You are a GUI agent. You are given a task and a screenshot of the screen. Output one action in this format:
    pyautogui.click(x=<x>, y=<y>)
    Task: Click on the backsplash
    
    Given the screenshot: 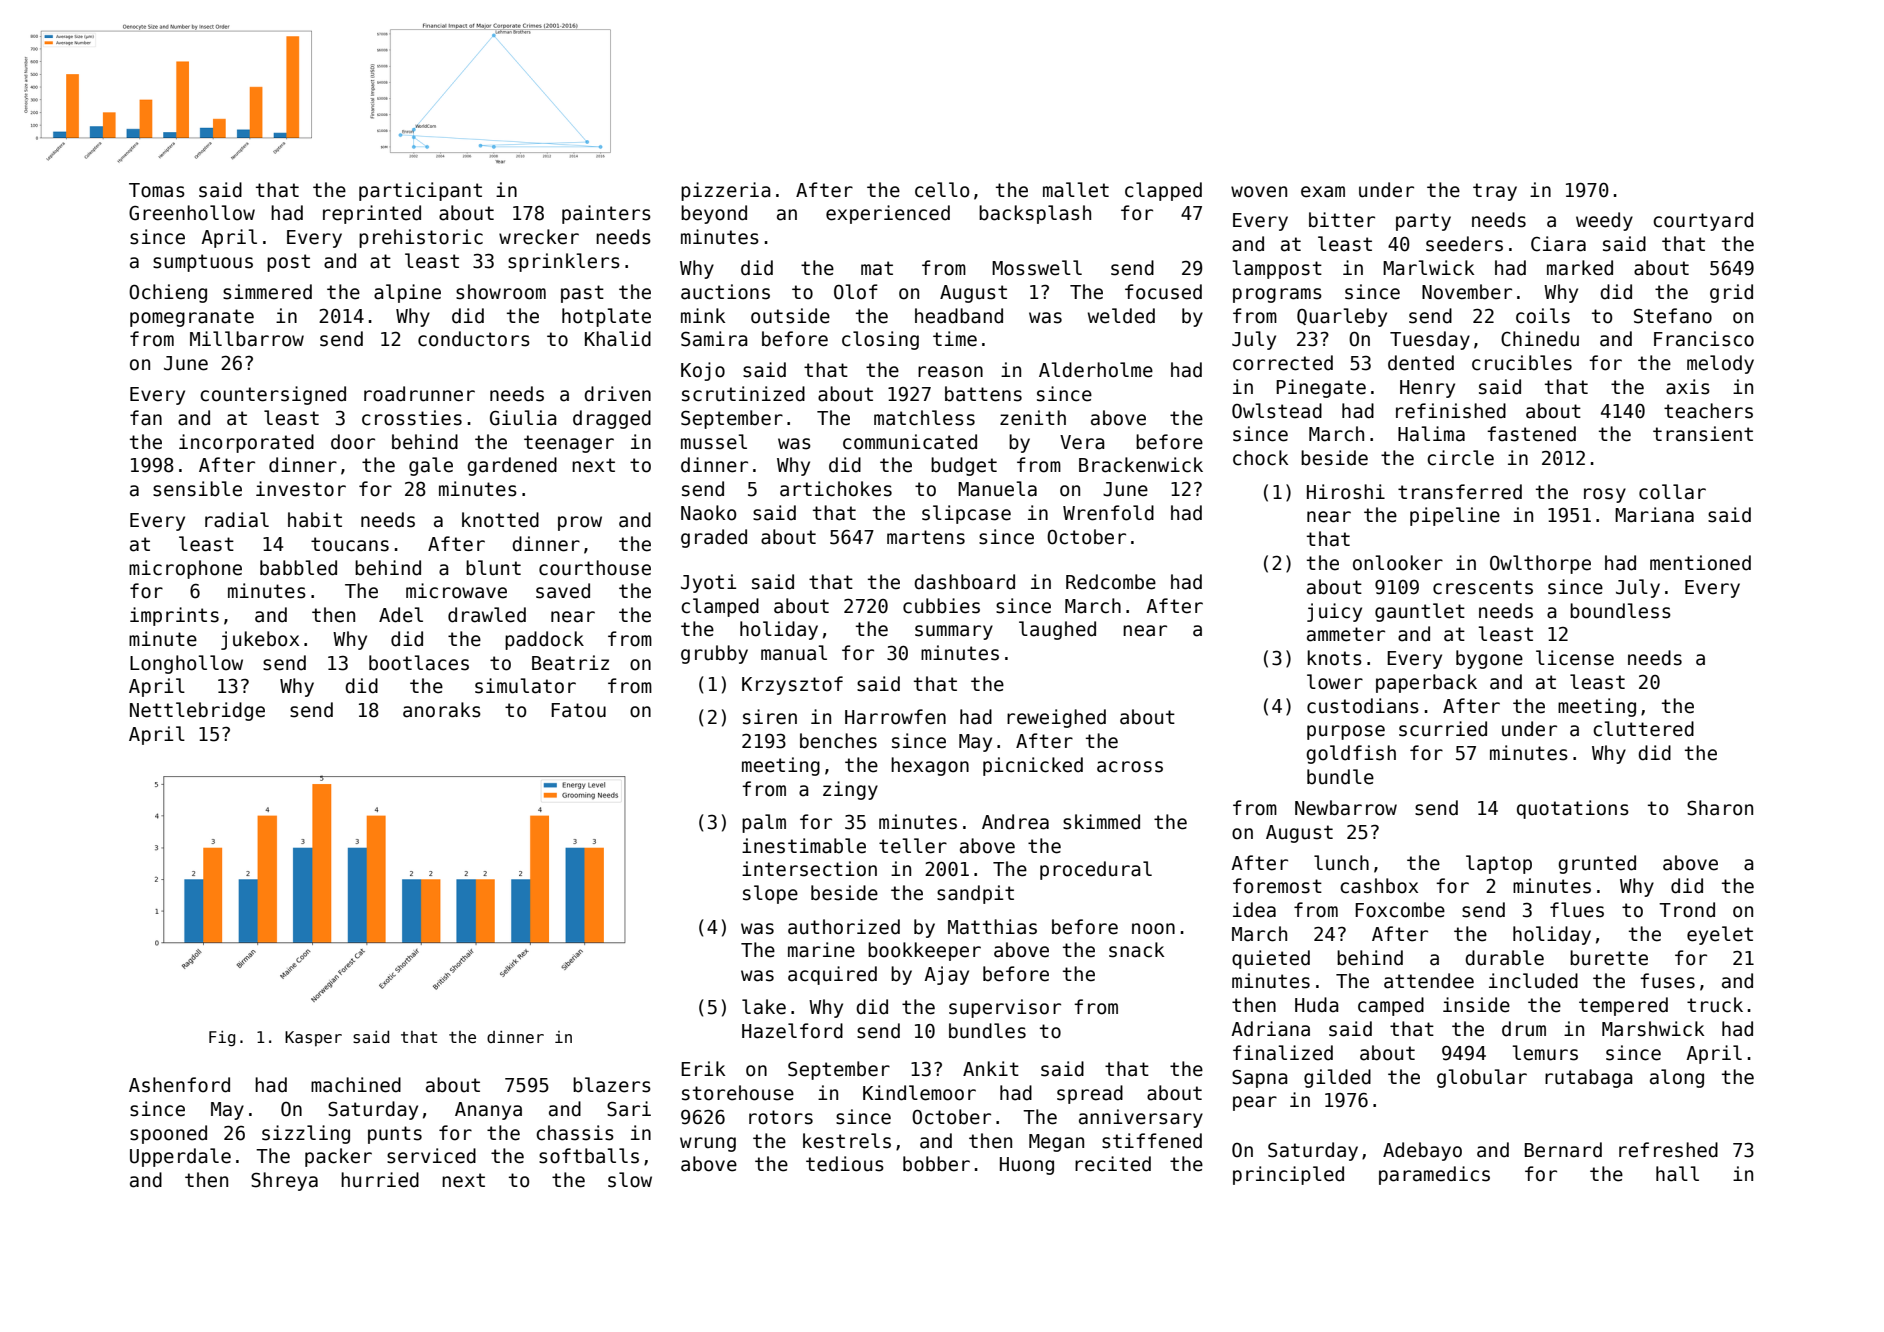 What is the action you would take?
    pyautogui.click(x=1035, y=214)
